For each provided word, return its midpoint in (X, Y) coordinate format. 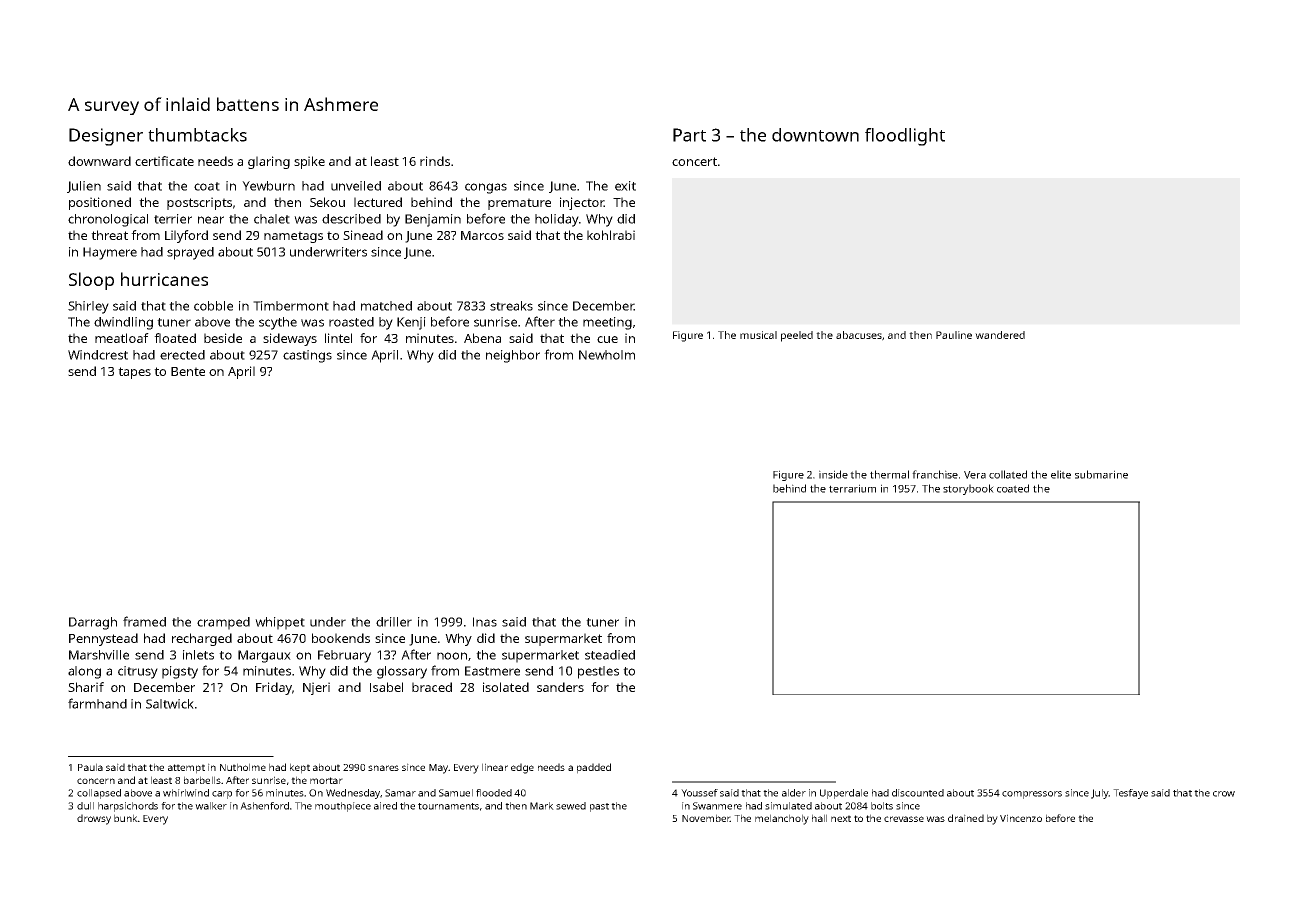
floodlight (905, 137)
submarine (1101, 474)
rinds (435, 161)
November (706, 818)
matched (386, 306)
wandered (1000, 335)
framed (144, 621)
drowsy (94, 819)
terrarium (852, 488)
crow (1224, 794)
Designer (106, 137)
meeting (607, 323)
